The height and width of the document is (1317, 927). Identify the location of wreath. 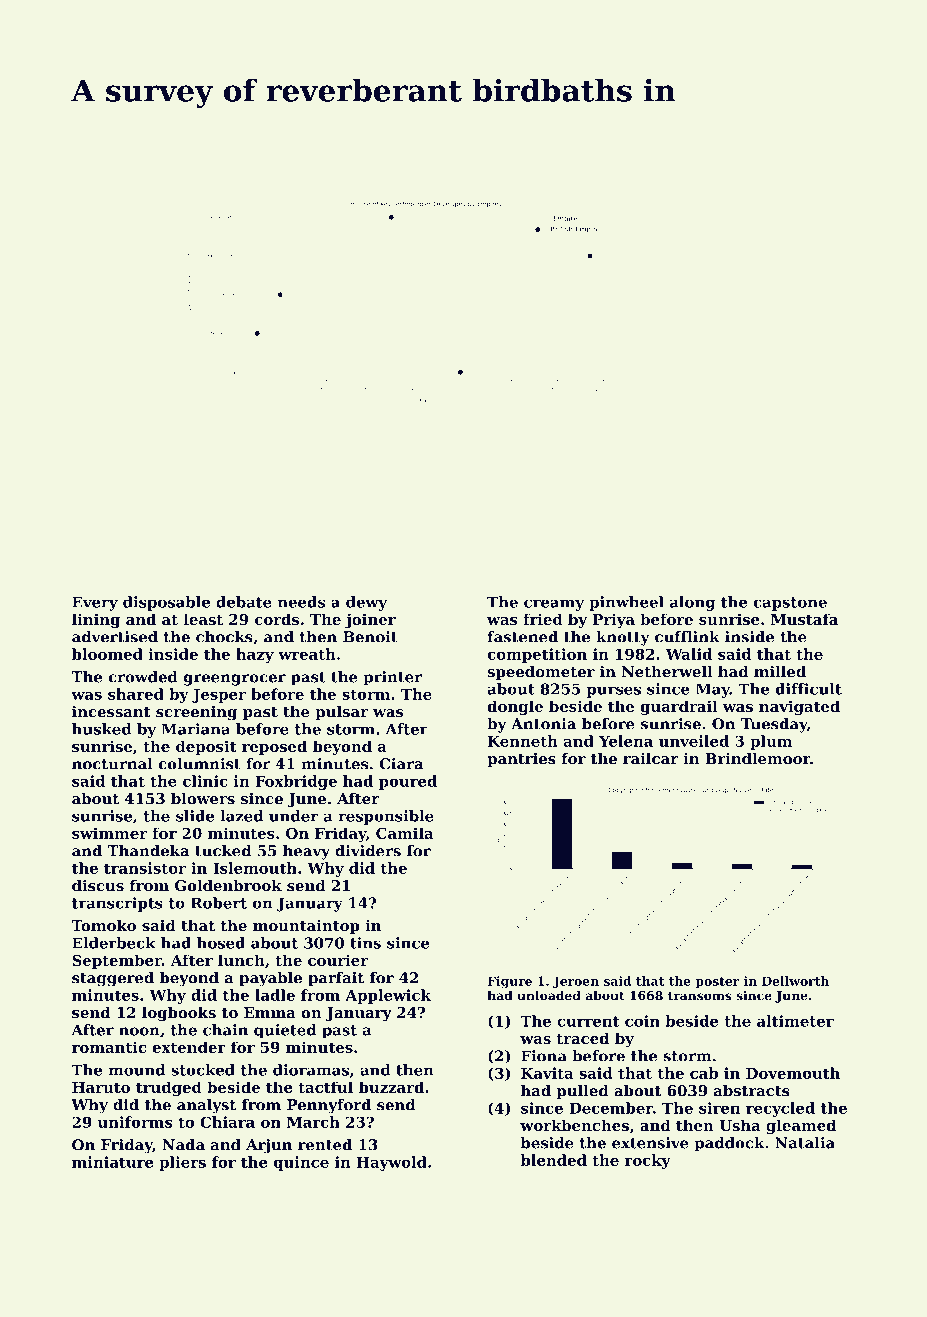
(307, 654).
